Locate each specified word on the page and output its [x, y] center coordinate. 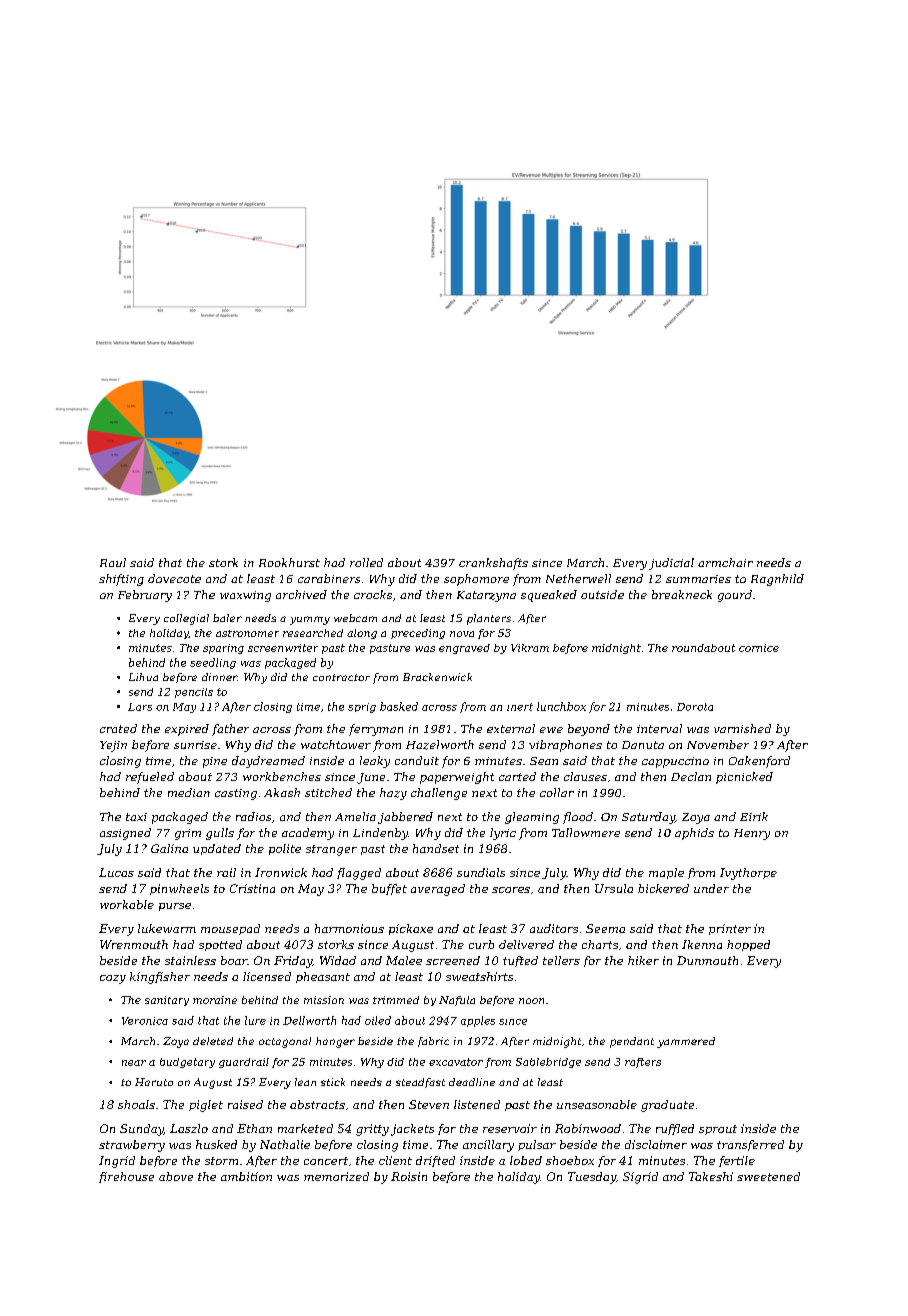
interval [659, 728]
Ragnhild [777, 580]
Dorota [695, 707]
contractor [341, 677]
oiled [378, 1020]
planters [489, 619]
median [189, 792]
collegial [186, 619]
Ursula [614, 888]
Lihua [143, 677]
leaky [375, 762]
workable [127, 904]
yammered [686, 1042]
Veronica [145, 1021]
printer [730, 929]
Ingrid [117, 1162]
